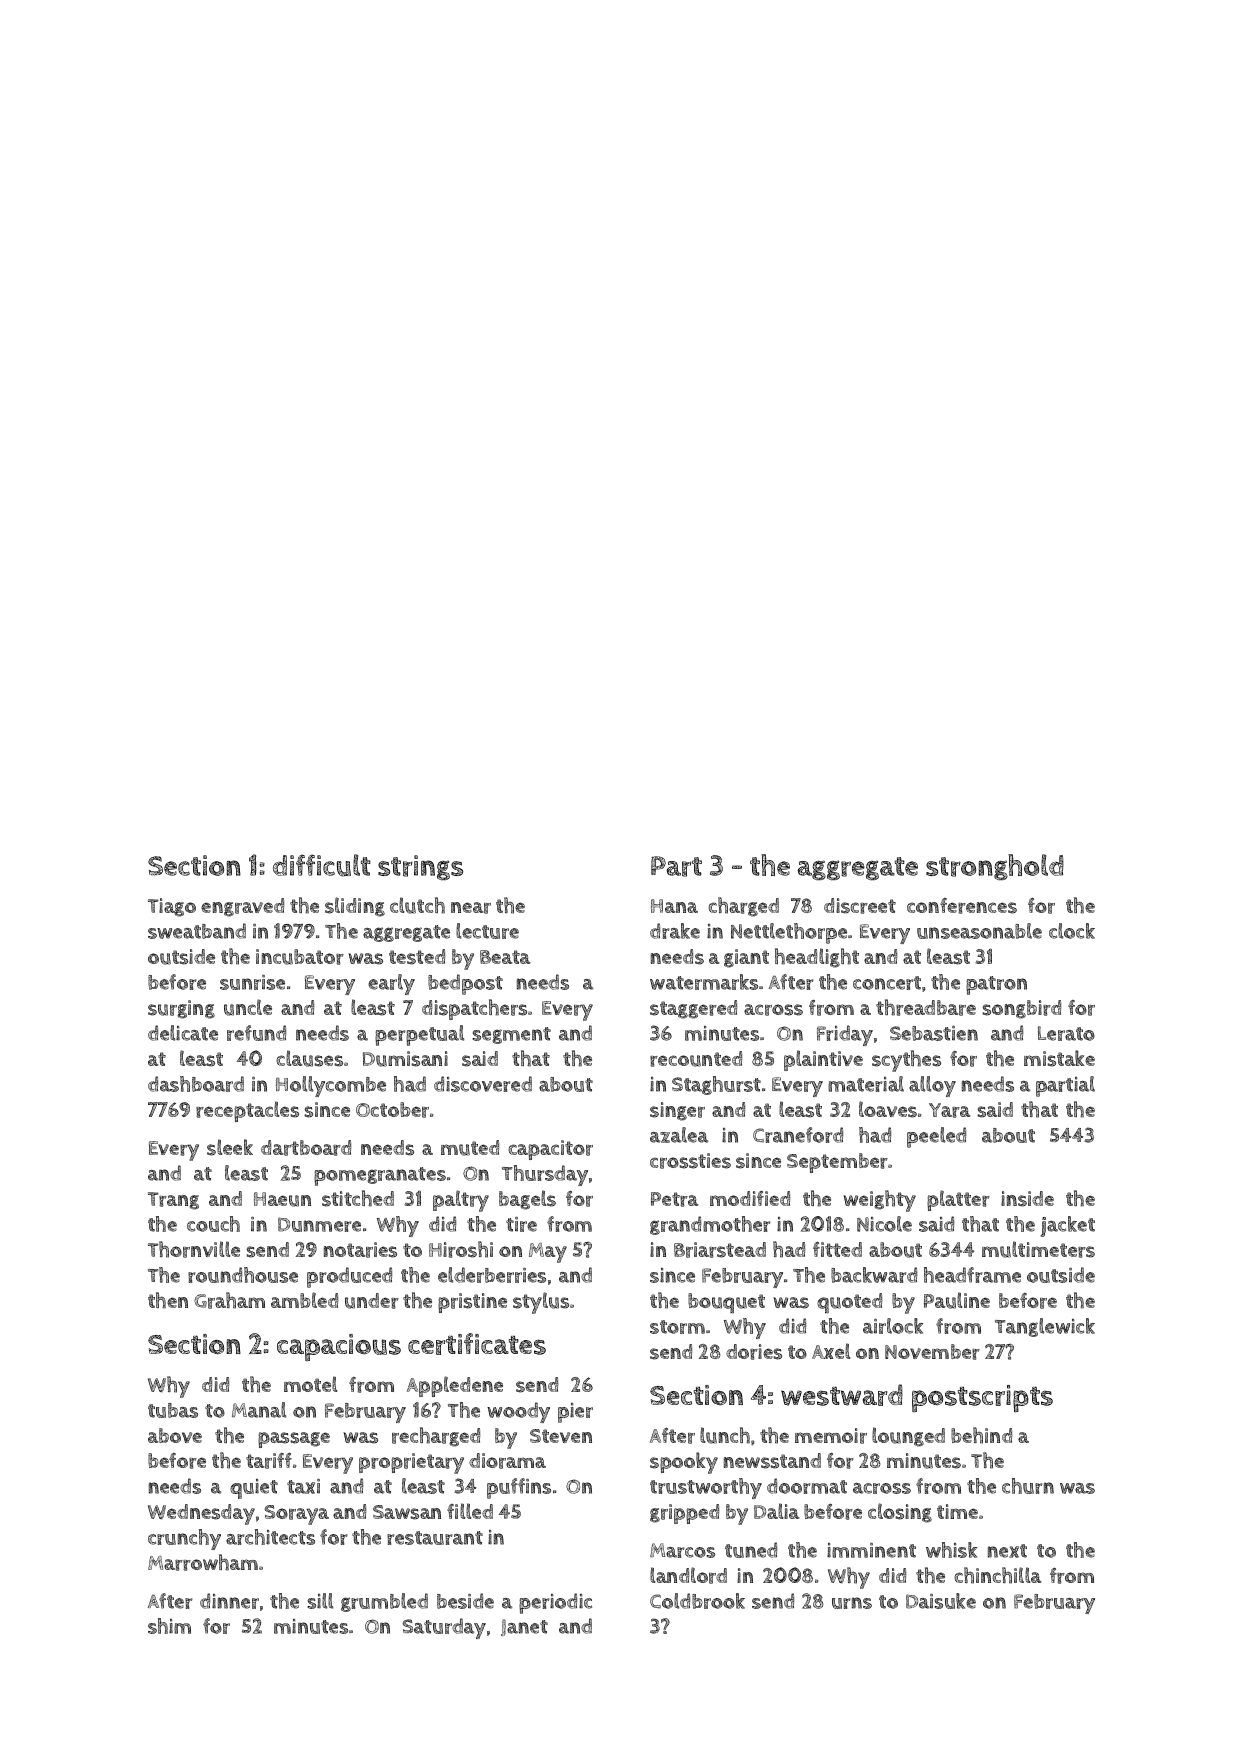  What do you see at coordinates (229, 1601) in the screenshot?
I see `dinner` at bounding box center [229, 1601].
